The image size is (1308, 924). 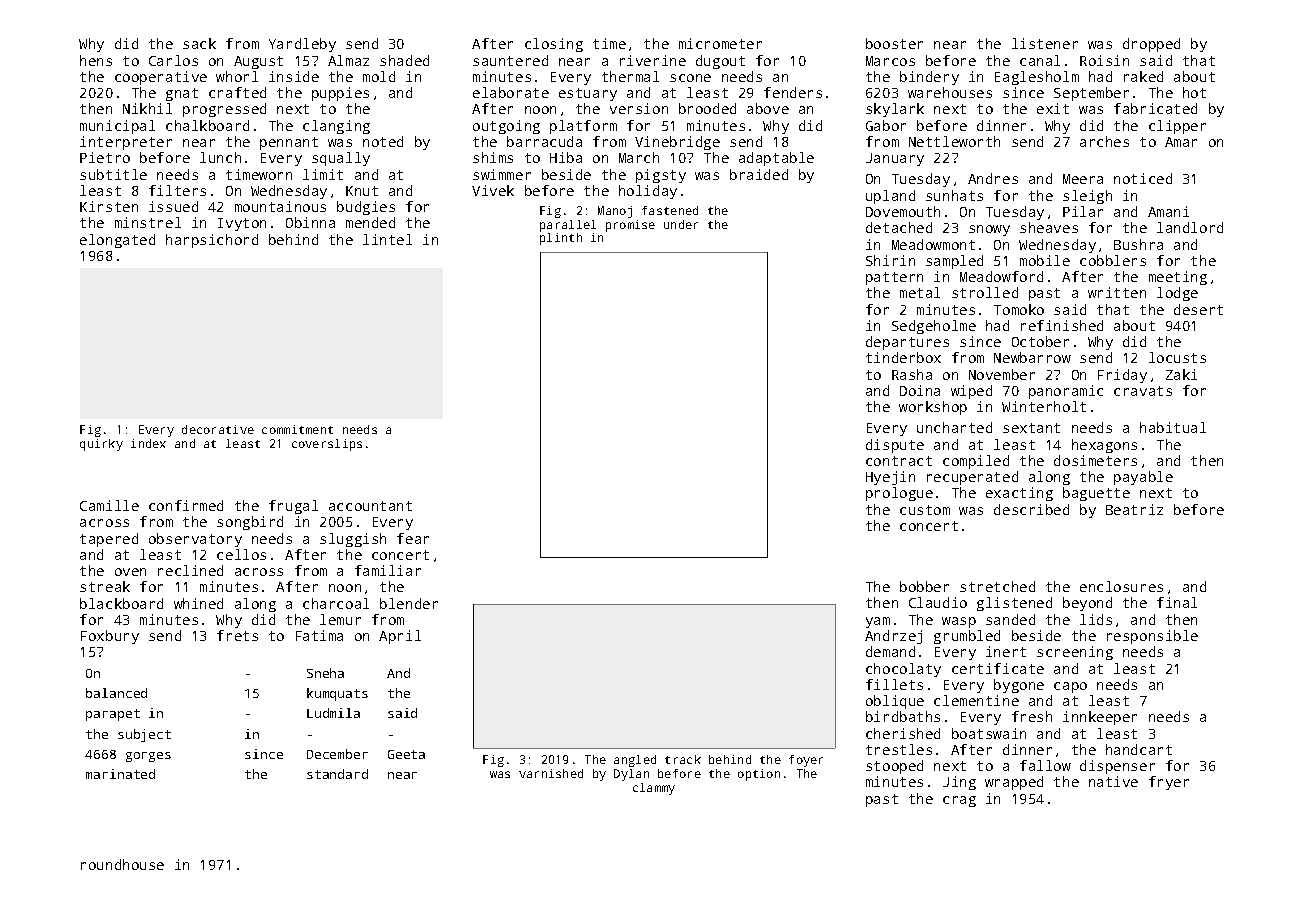 What do you see at coordinates (1181, 142) in the image?
I see `Amar` at bounding box center [1181, 142].
